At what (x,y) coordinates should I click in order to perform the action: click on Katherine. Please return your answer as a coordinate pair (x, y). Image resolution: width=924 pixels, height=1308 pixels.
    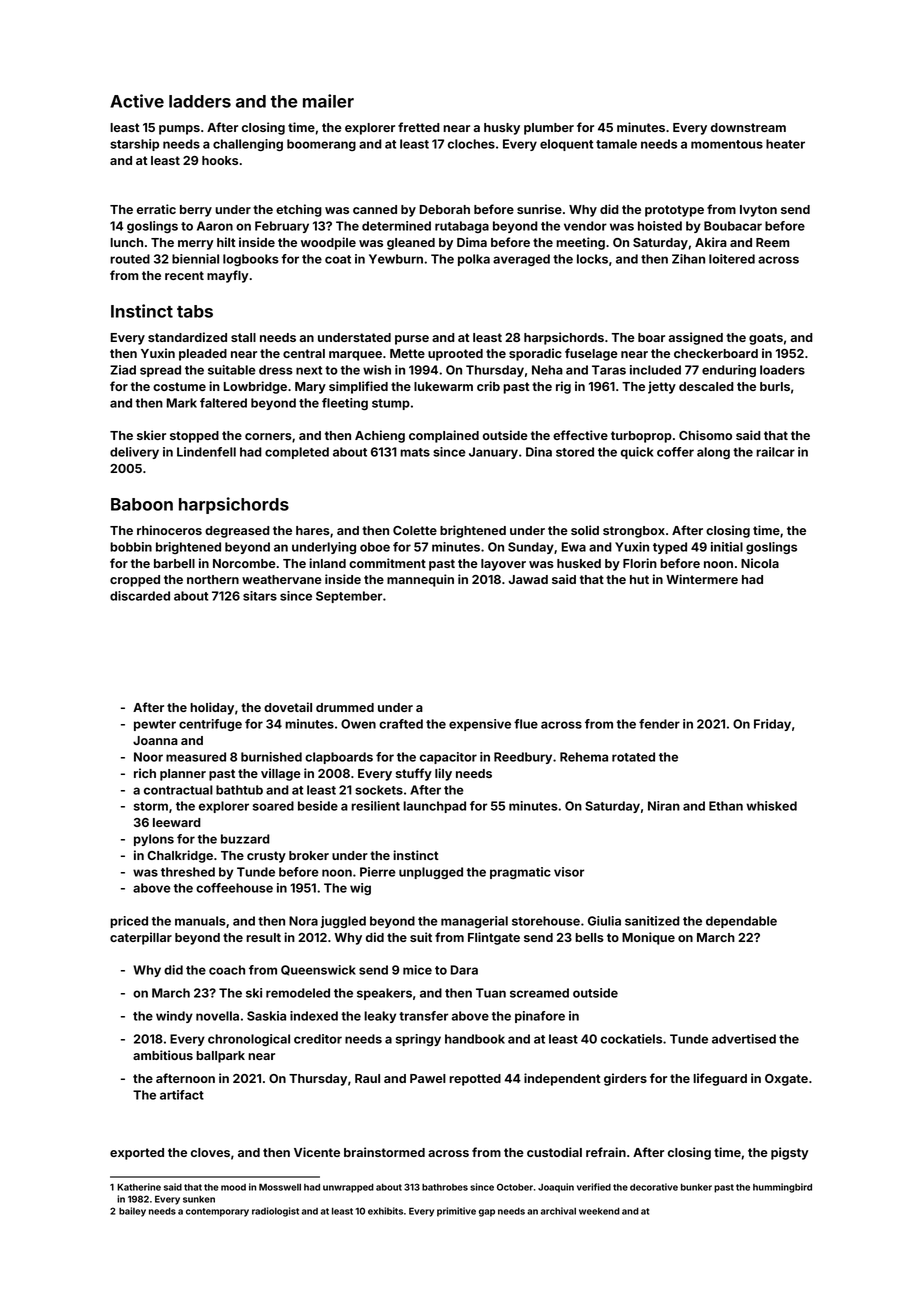
    Looking at the image, I should click on (139, 1187).
